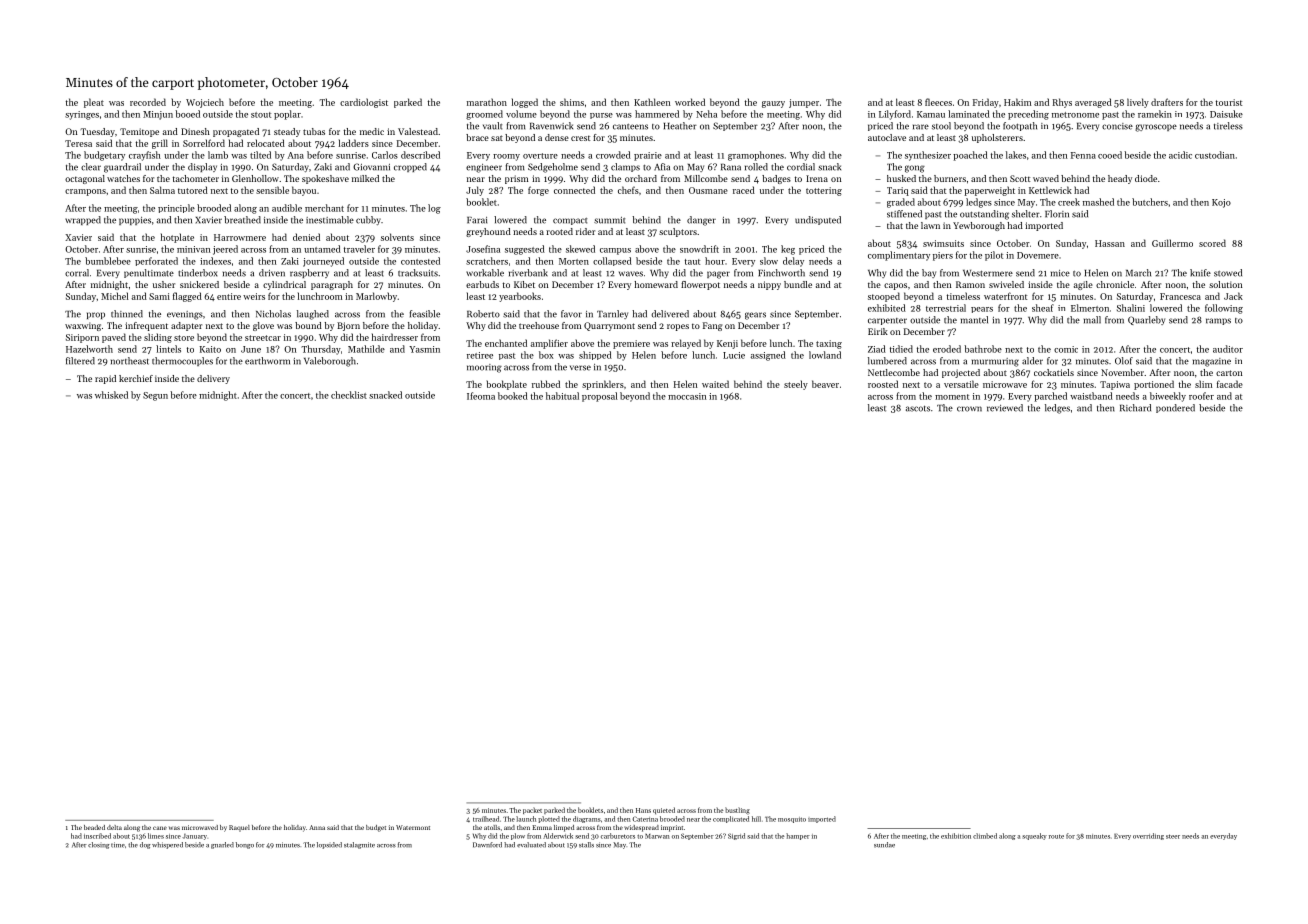  I want to click on roofer, so click(1201, 396).
